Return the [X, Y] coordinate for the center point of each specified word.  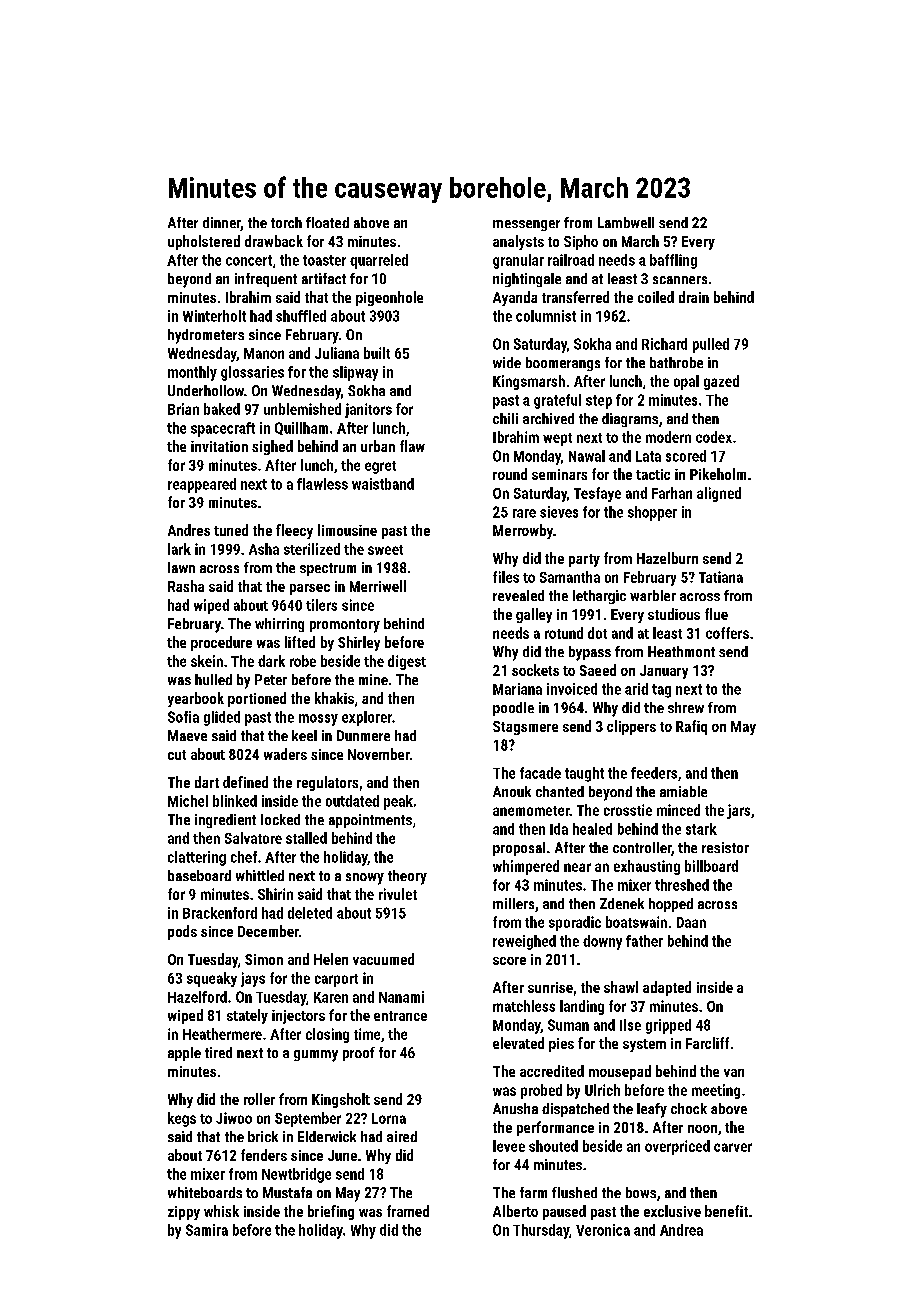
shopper [652, 513]
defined [245, 782]
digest [407, 662]
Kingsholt [341, 1100]
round [510, 474]
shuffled [301, 316]
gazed [721, 382]
